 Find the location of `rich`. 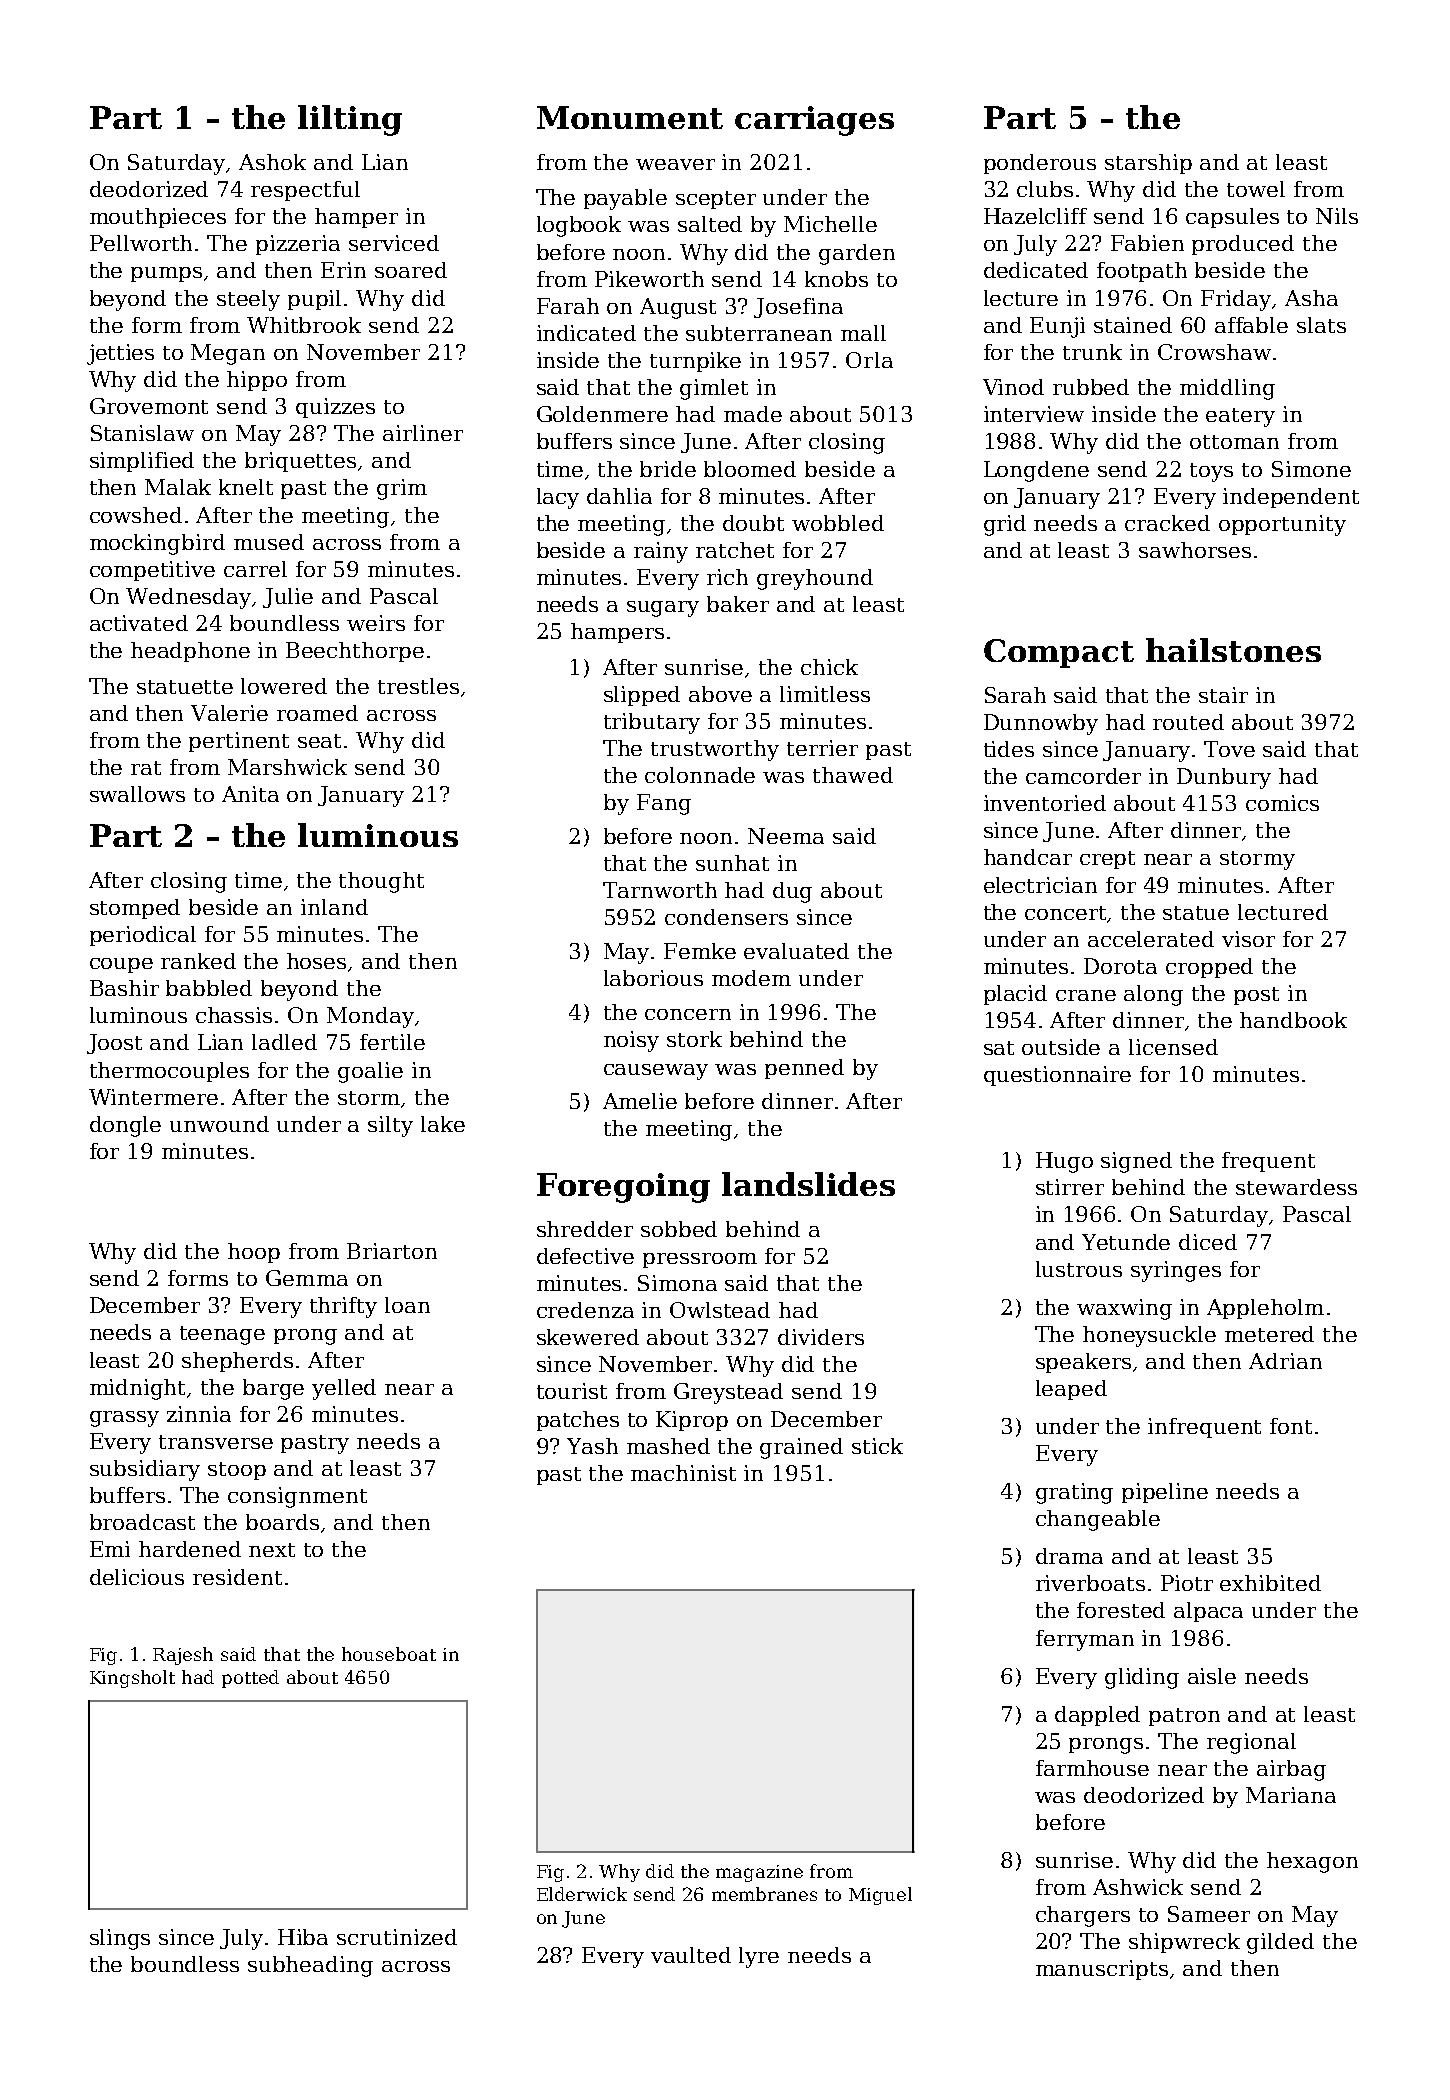

rich is located at coordinates (727, 577).
